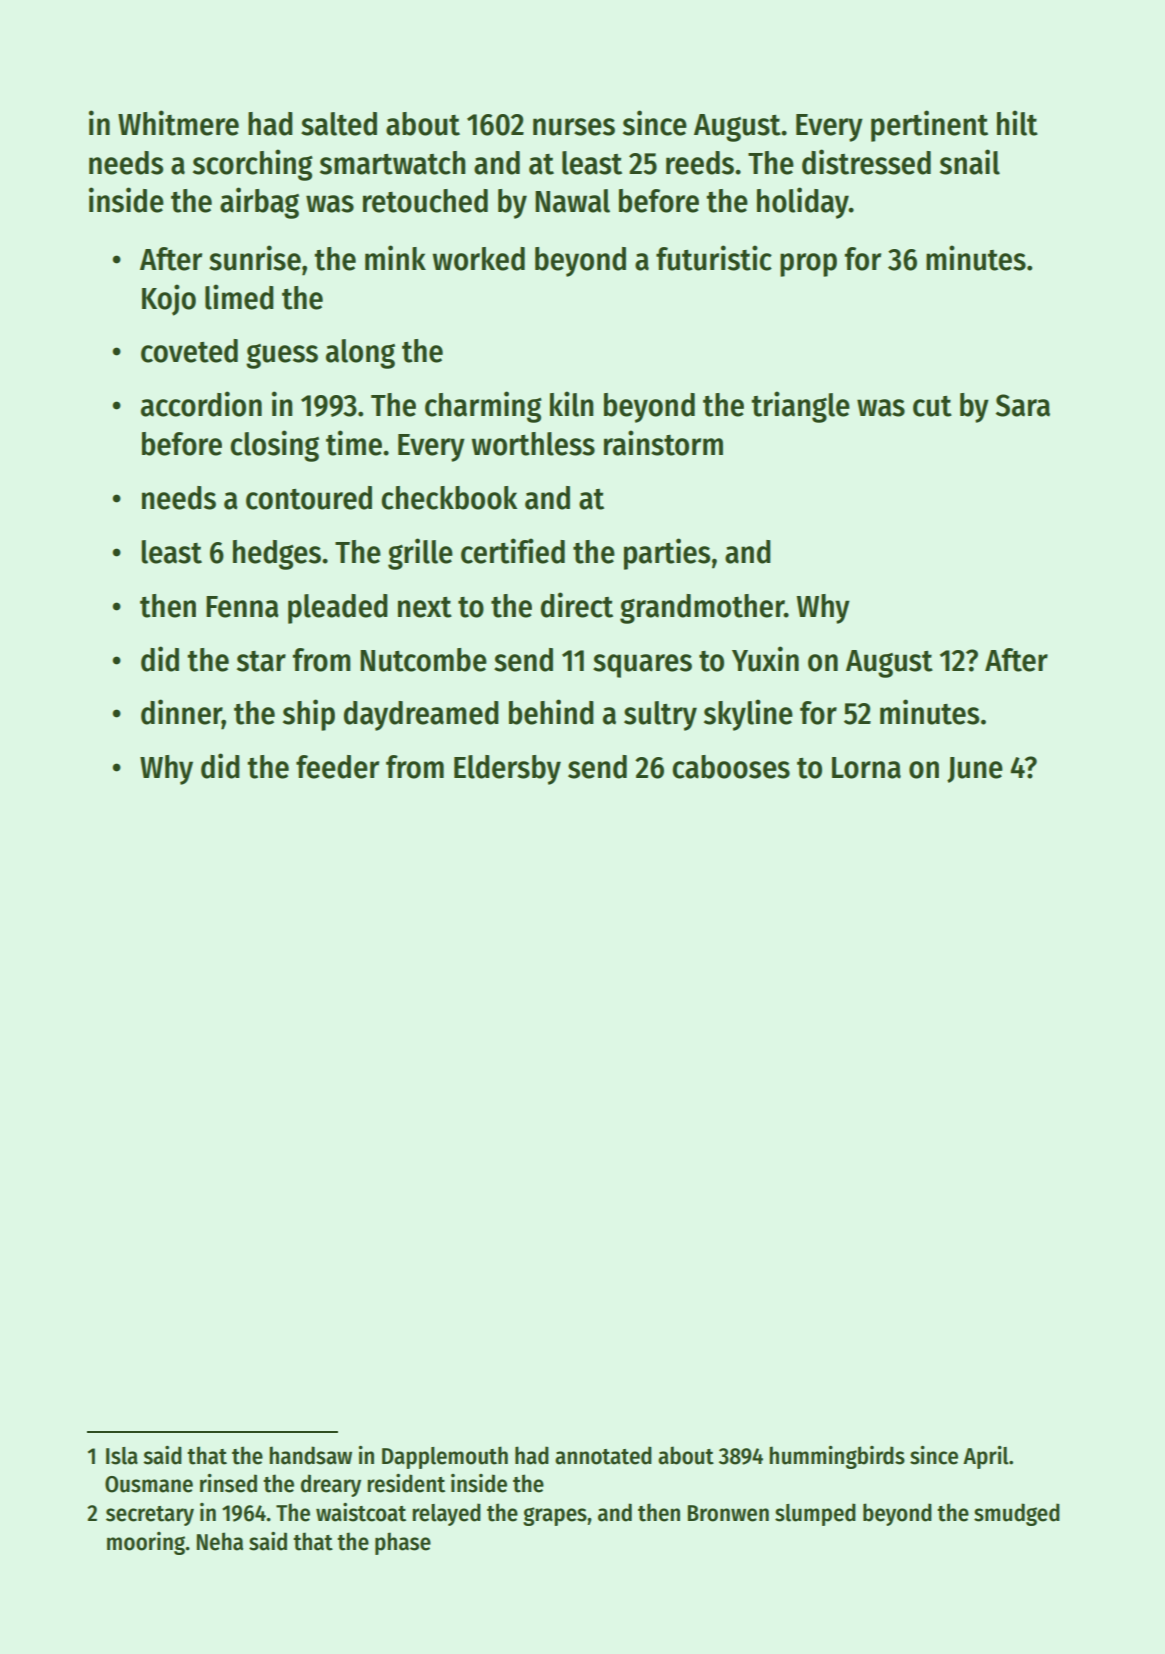  I want to click on Isla, so click(122, 1456).
